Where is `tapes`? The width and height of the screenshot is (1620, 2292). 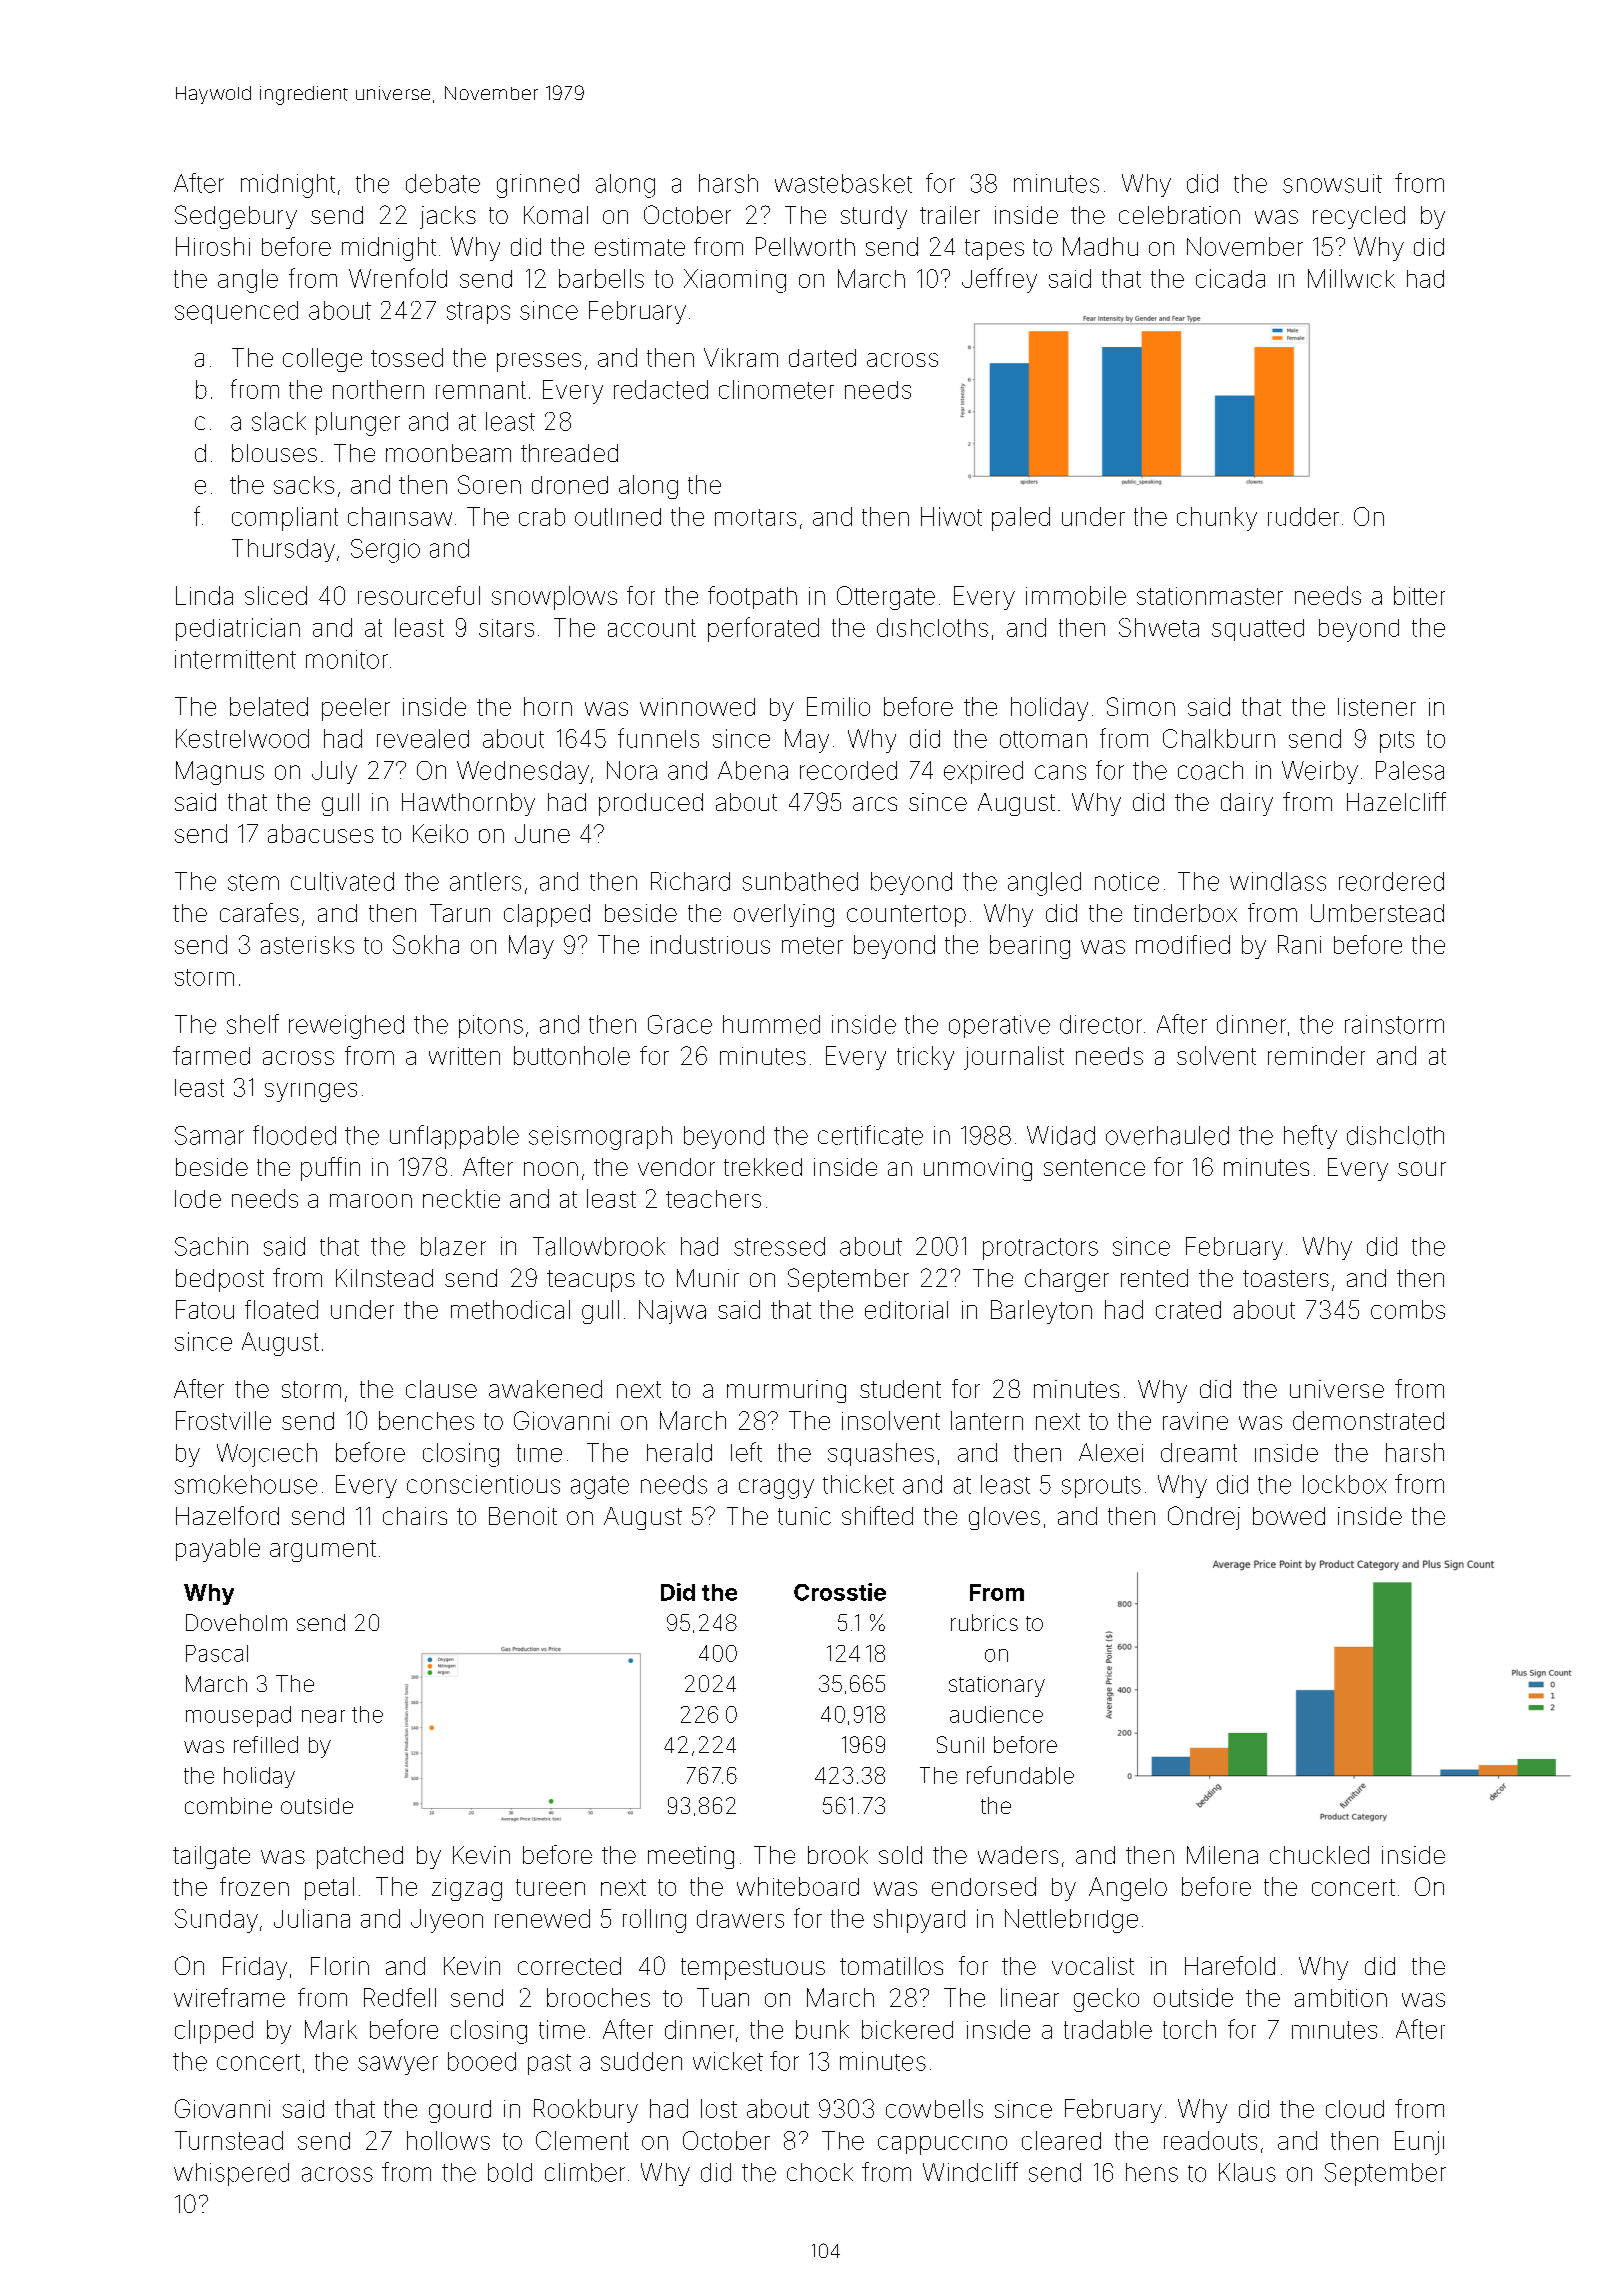
tapes is located at coordinates (994, 249).
